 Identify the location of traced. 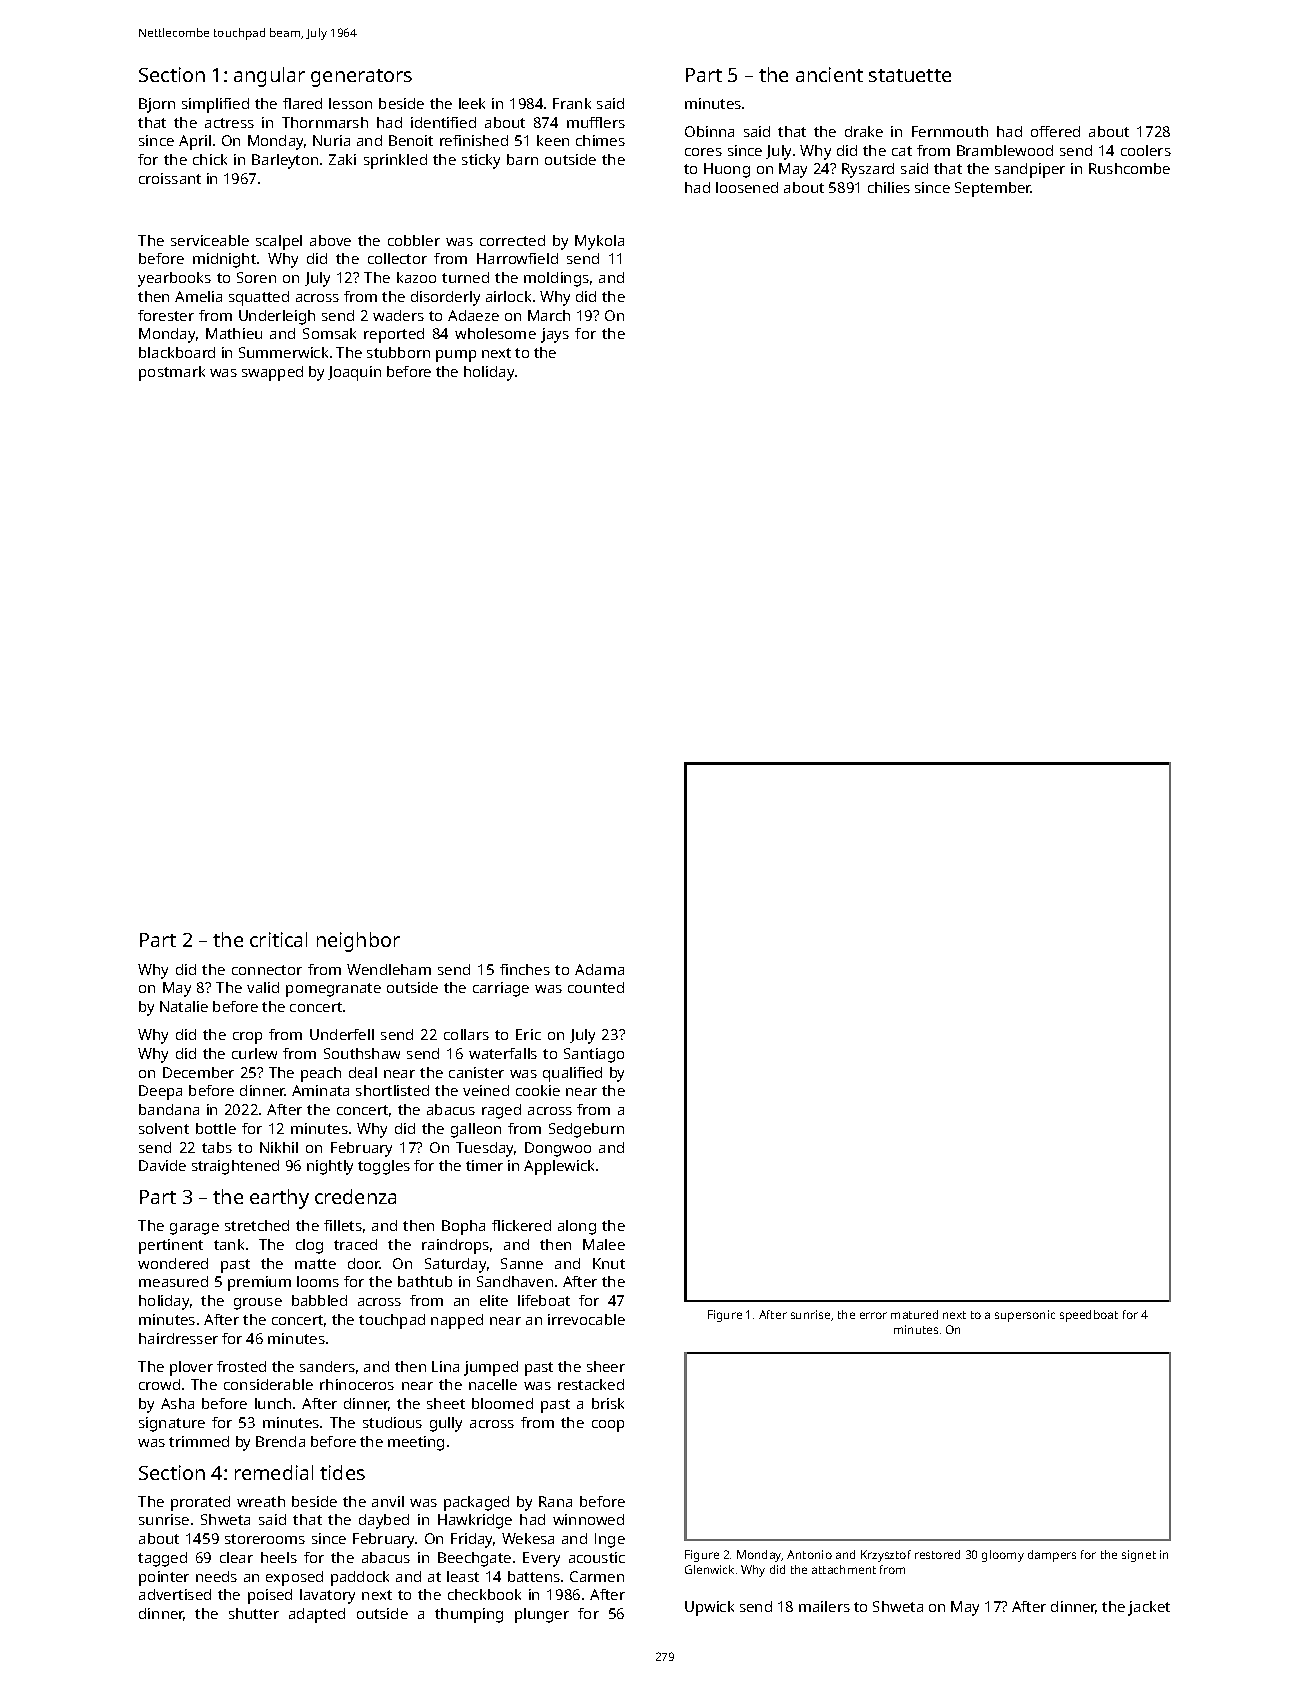
(355, 1244).
